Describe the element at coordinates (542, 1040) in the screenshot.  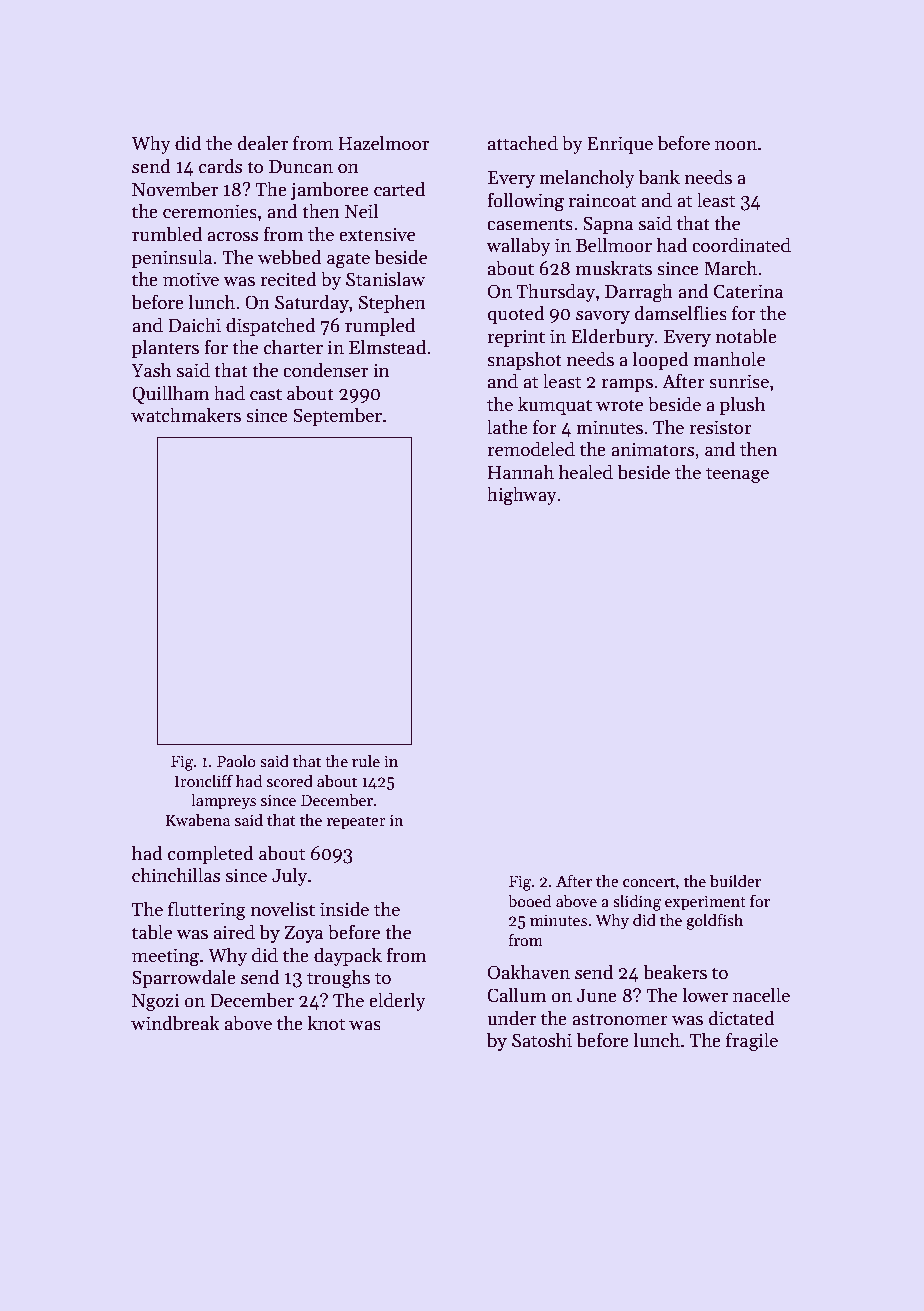
I see `Satoshi` at that location.
